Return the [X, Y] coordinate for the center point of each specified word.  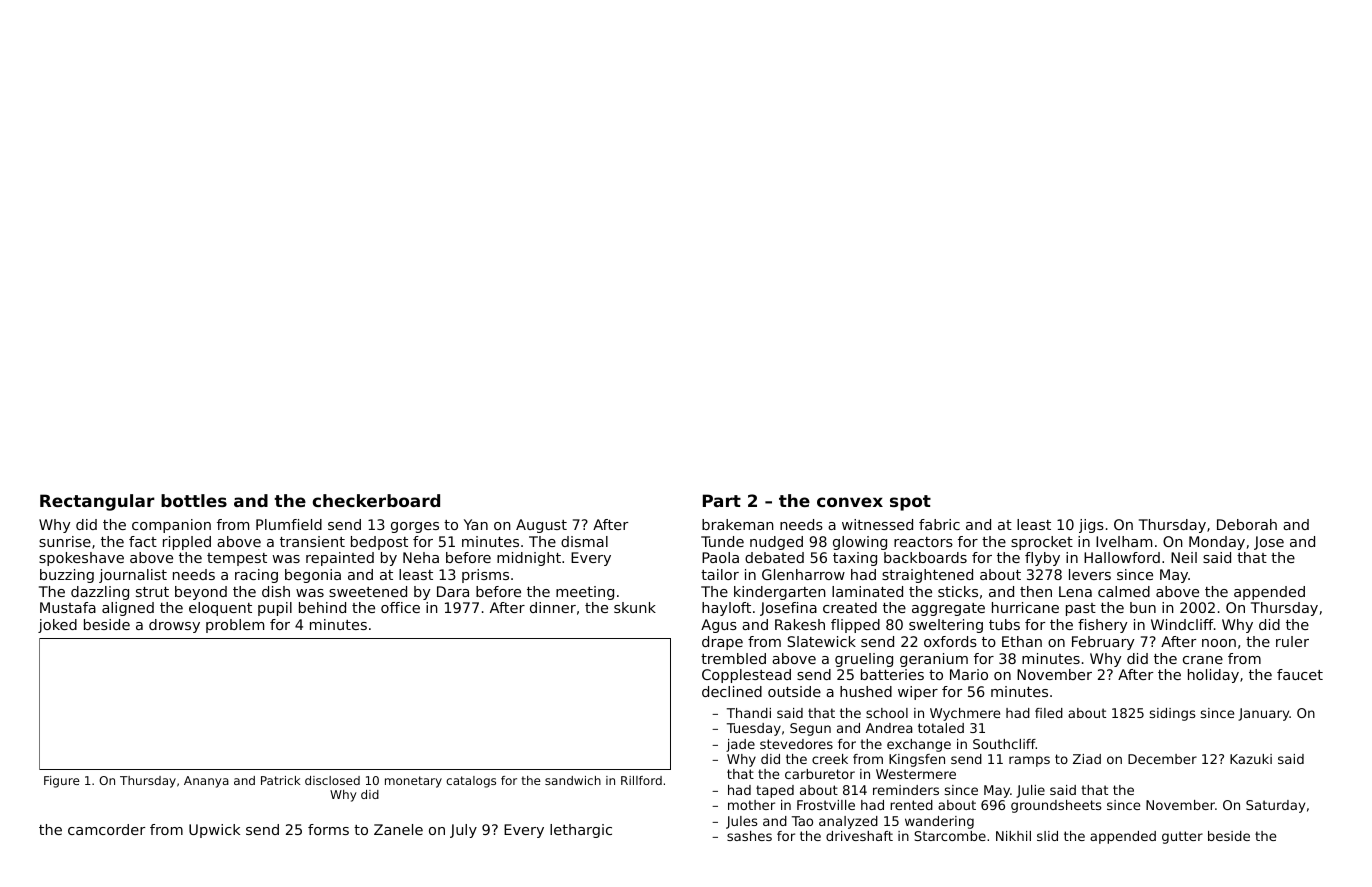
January [1264, 714]
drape [722, 643]
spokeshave [81, 559]
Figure [62, 782]
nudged [776, 543]
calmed [1124, 591]
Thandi [749, 713]
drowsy [174, 626]
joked [57, 626]
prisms [485, 576]
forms [328, 829]
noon [1219, 643]
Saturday [1275, 806]
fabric [939, 524]
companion [171, 526]
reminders [906, 790]
